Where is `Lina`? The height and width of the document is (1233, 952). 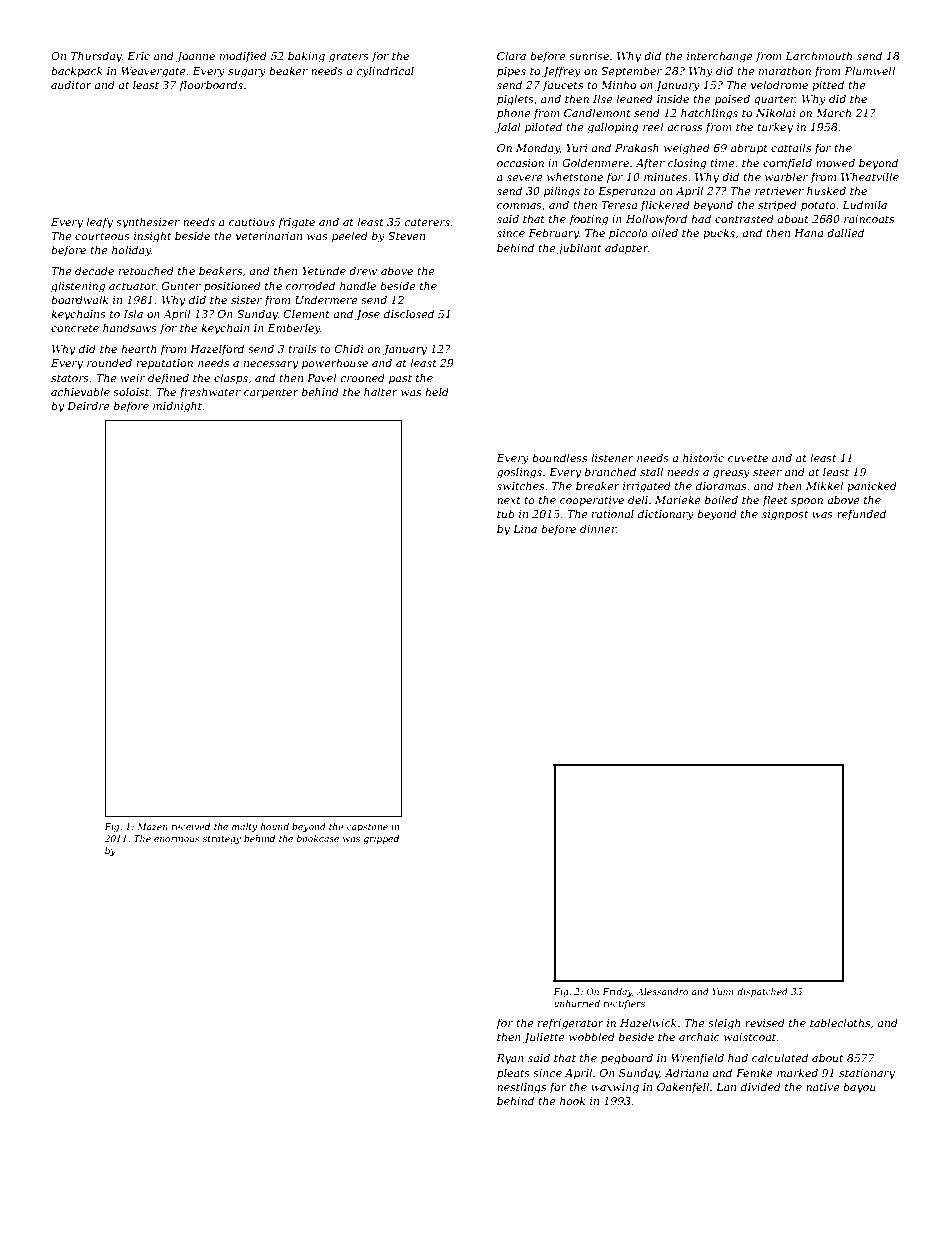 Lina is located at coordinates (525, 529).
